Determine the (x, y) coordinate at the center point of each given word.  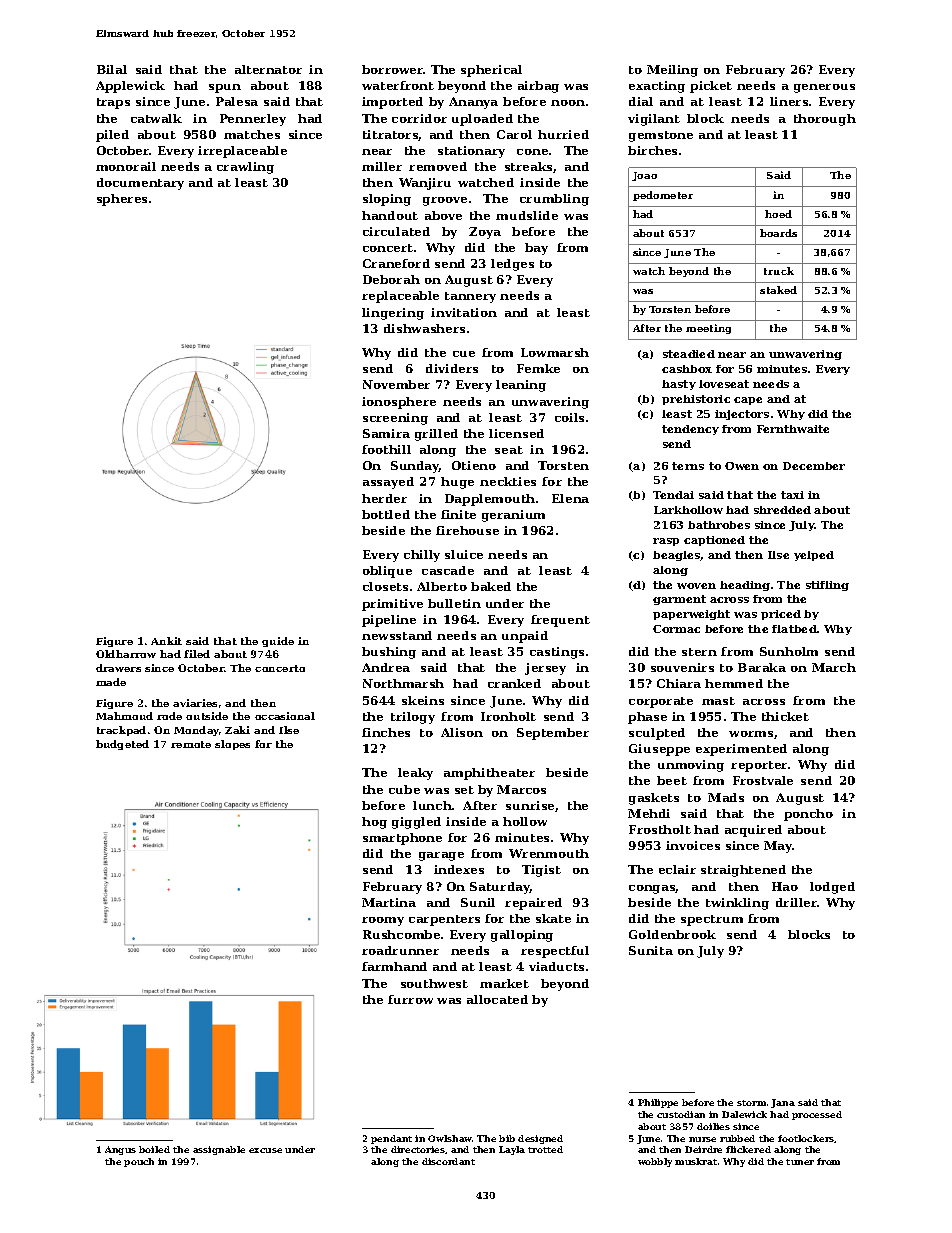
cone (532, 152)
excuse (265, 1150)
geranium (513, 516)
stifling (827, 586)
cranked (514, 683)
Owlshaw (450, 1138)
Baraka (762, 667)
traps (113, 103)
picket (711, 87)
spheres (122, 200)
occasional (285, 716)
